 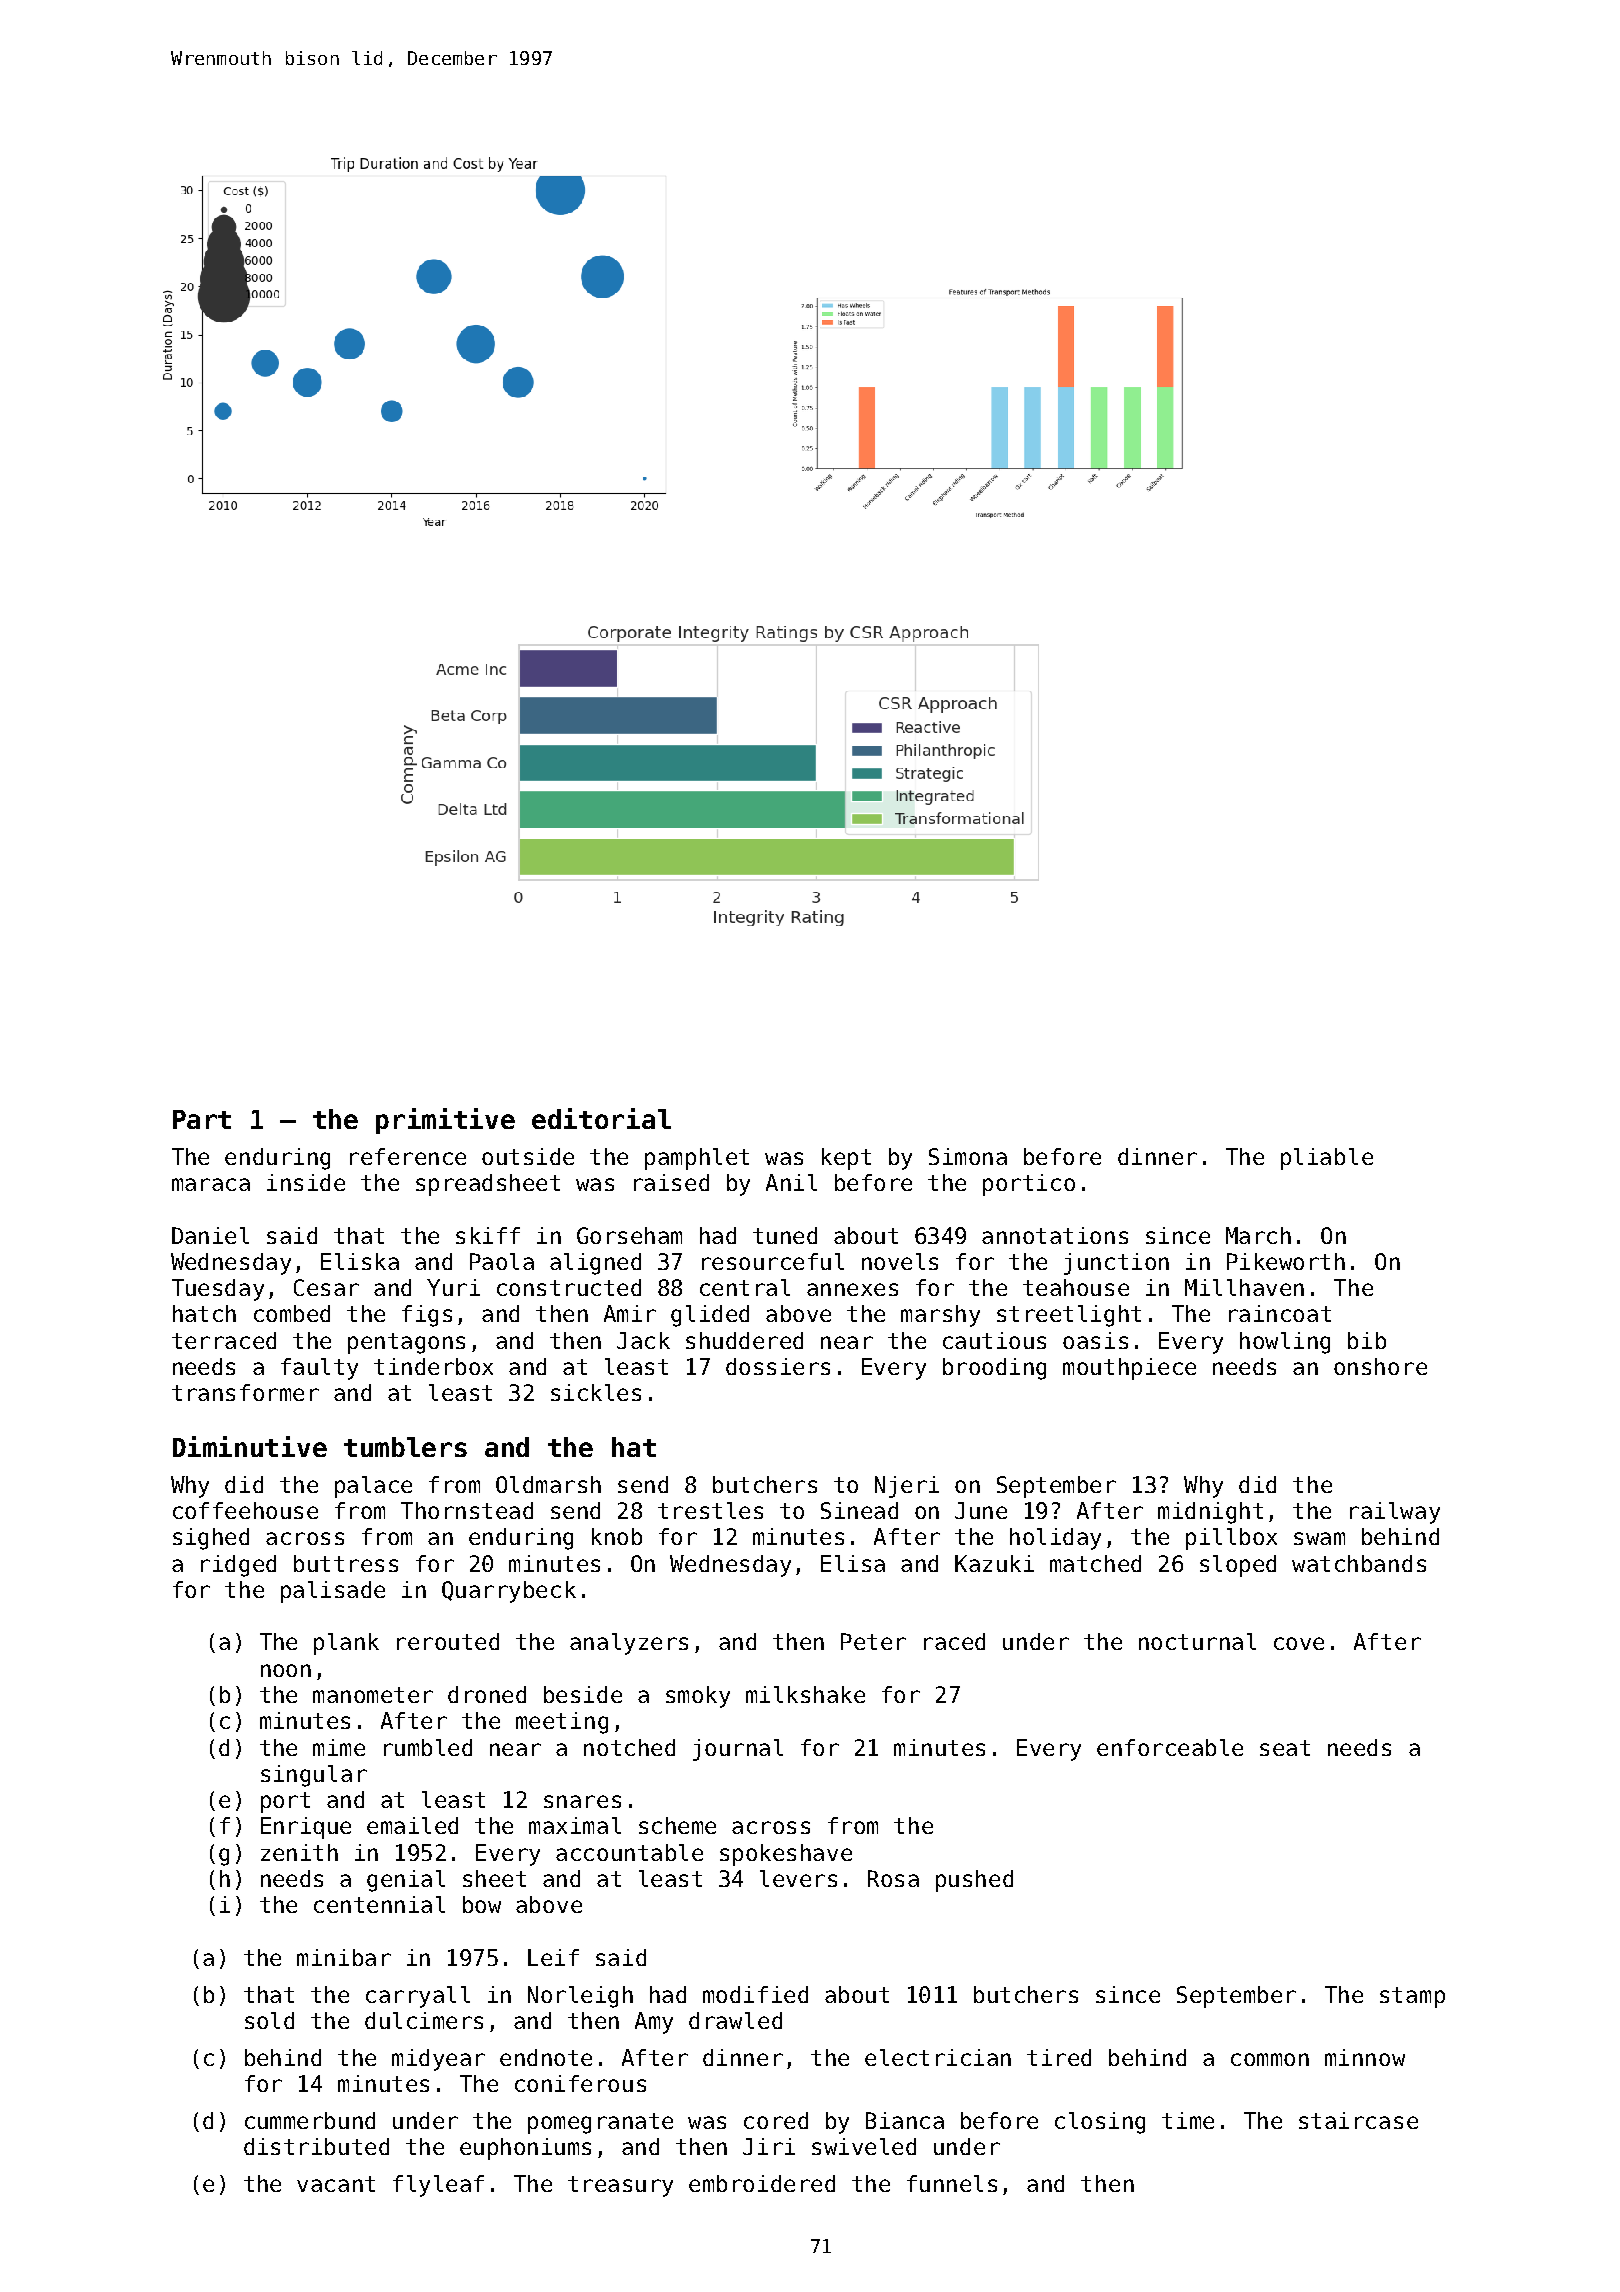 I want to click on Daniel, so click(x=210, y=1235).
